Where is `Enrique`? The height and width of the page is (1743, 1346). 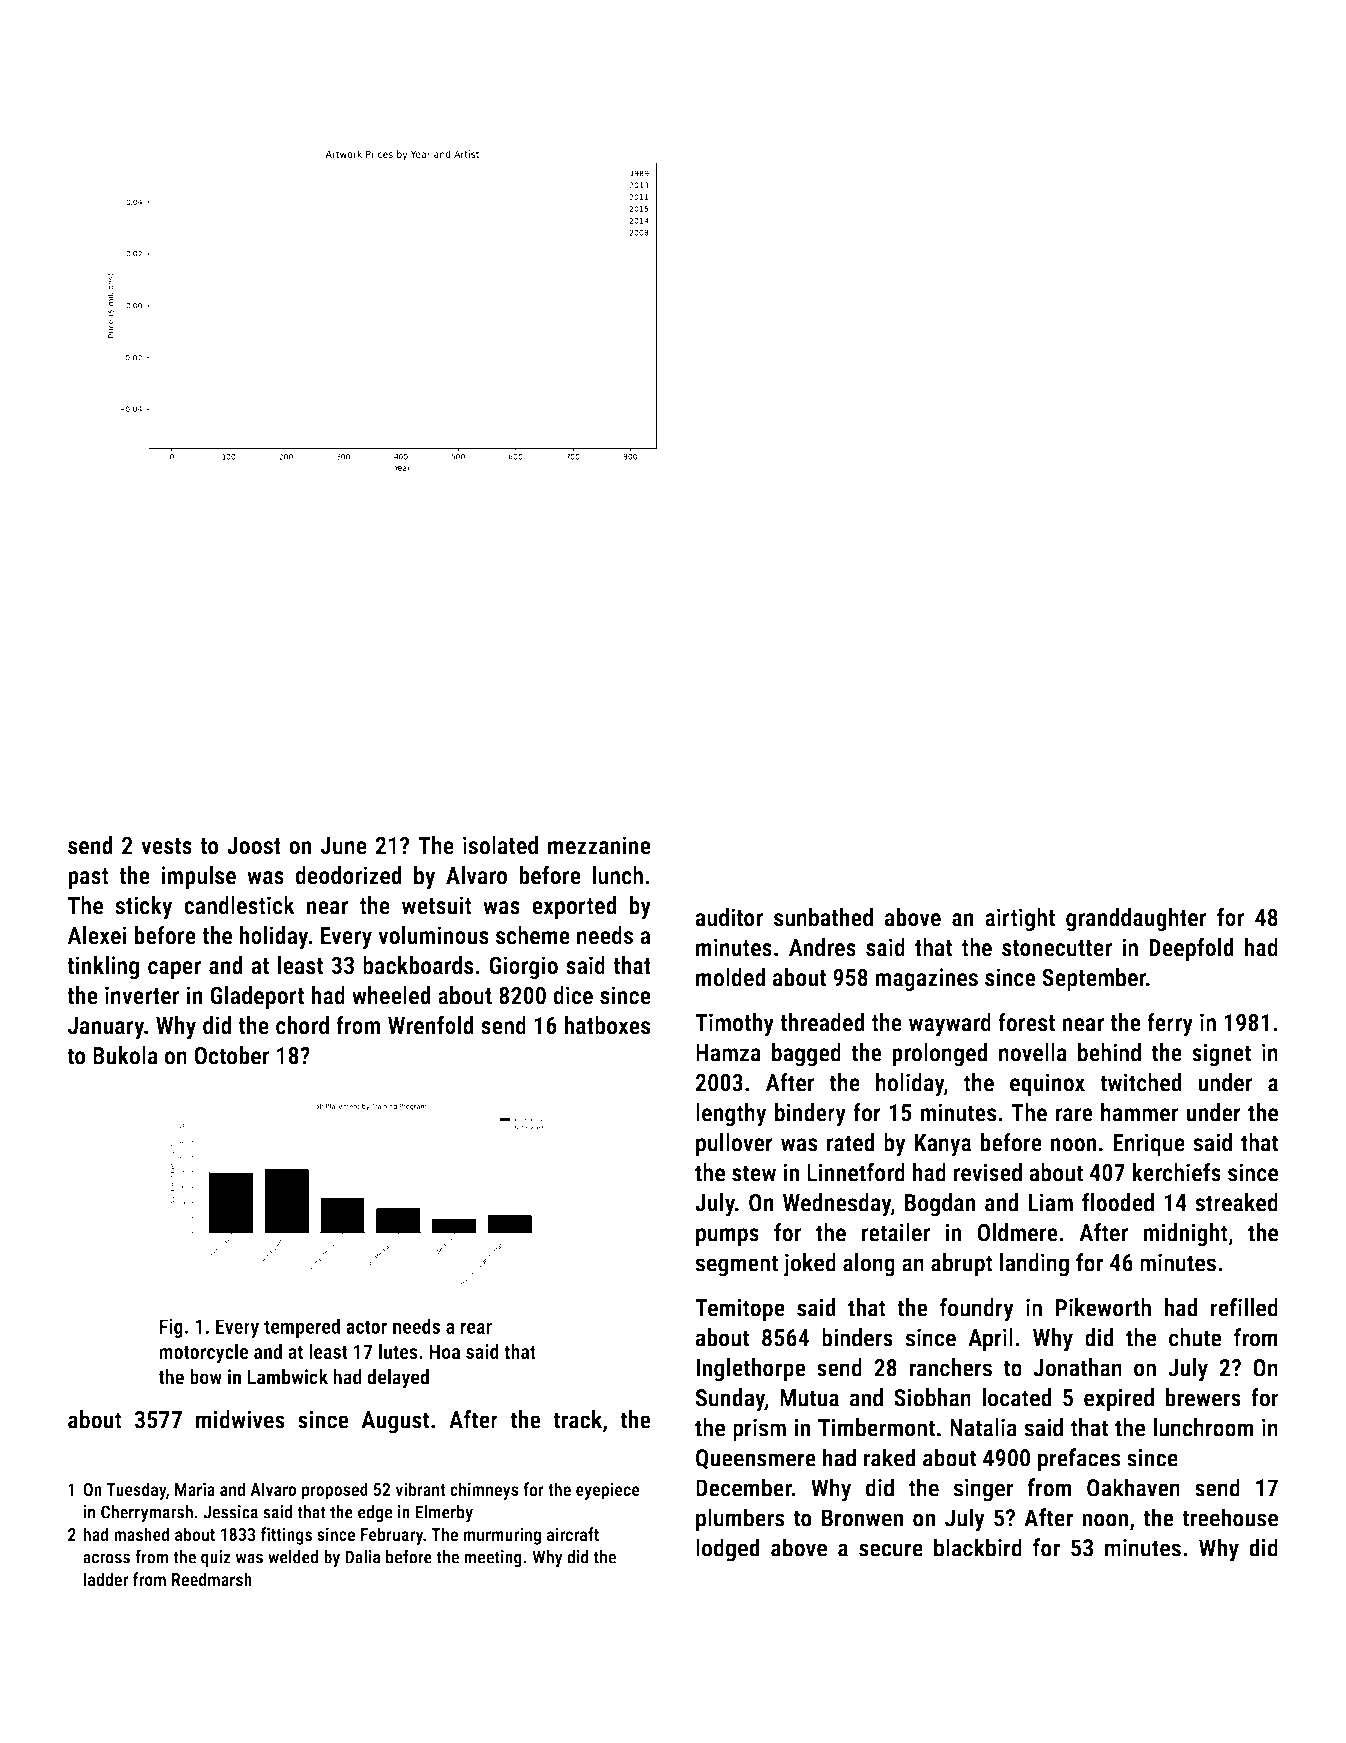
Enrique is located at coordinates (1149, 1144).
